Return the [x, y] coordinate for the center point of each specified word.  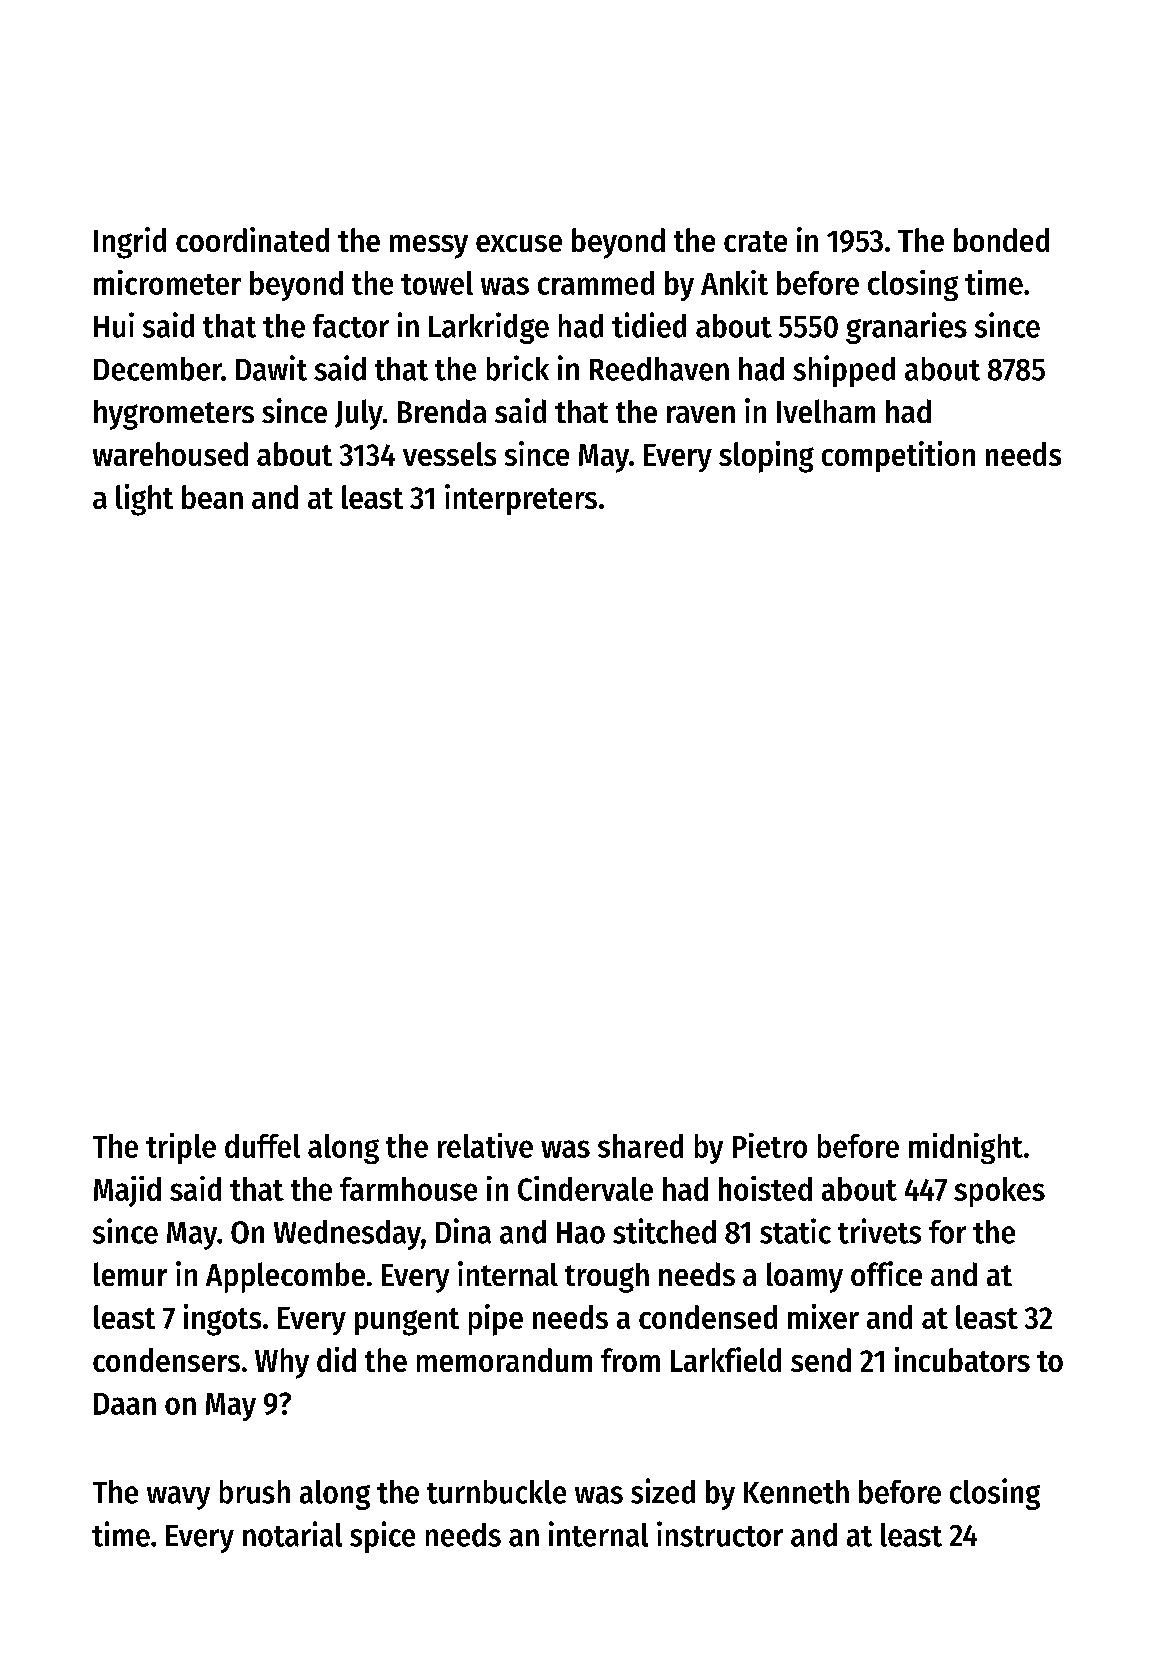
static [795, 1231]
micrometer [167, 282]
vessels [449, 454]
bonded [1001, 240]
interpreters [521, 499]
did [336, 1359]
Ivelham [826, 411]
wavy [178, 1498]
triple [181, 1148]
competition [898, 456]
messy [429, 247]
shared [640, 1146]
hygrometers [174, 415]
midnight [966, 1148]
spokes [999, 1192]
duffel [262, 1146]
